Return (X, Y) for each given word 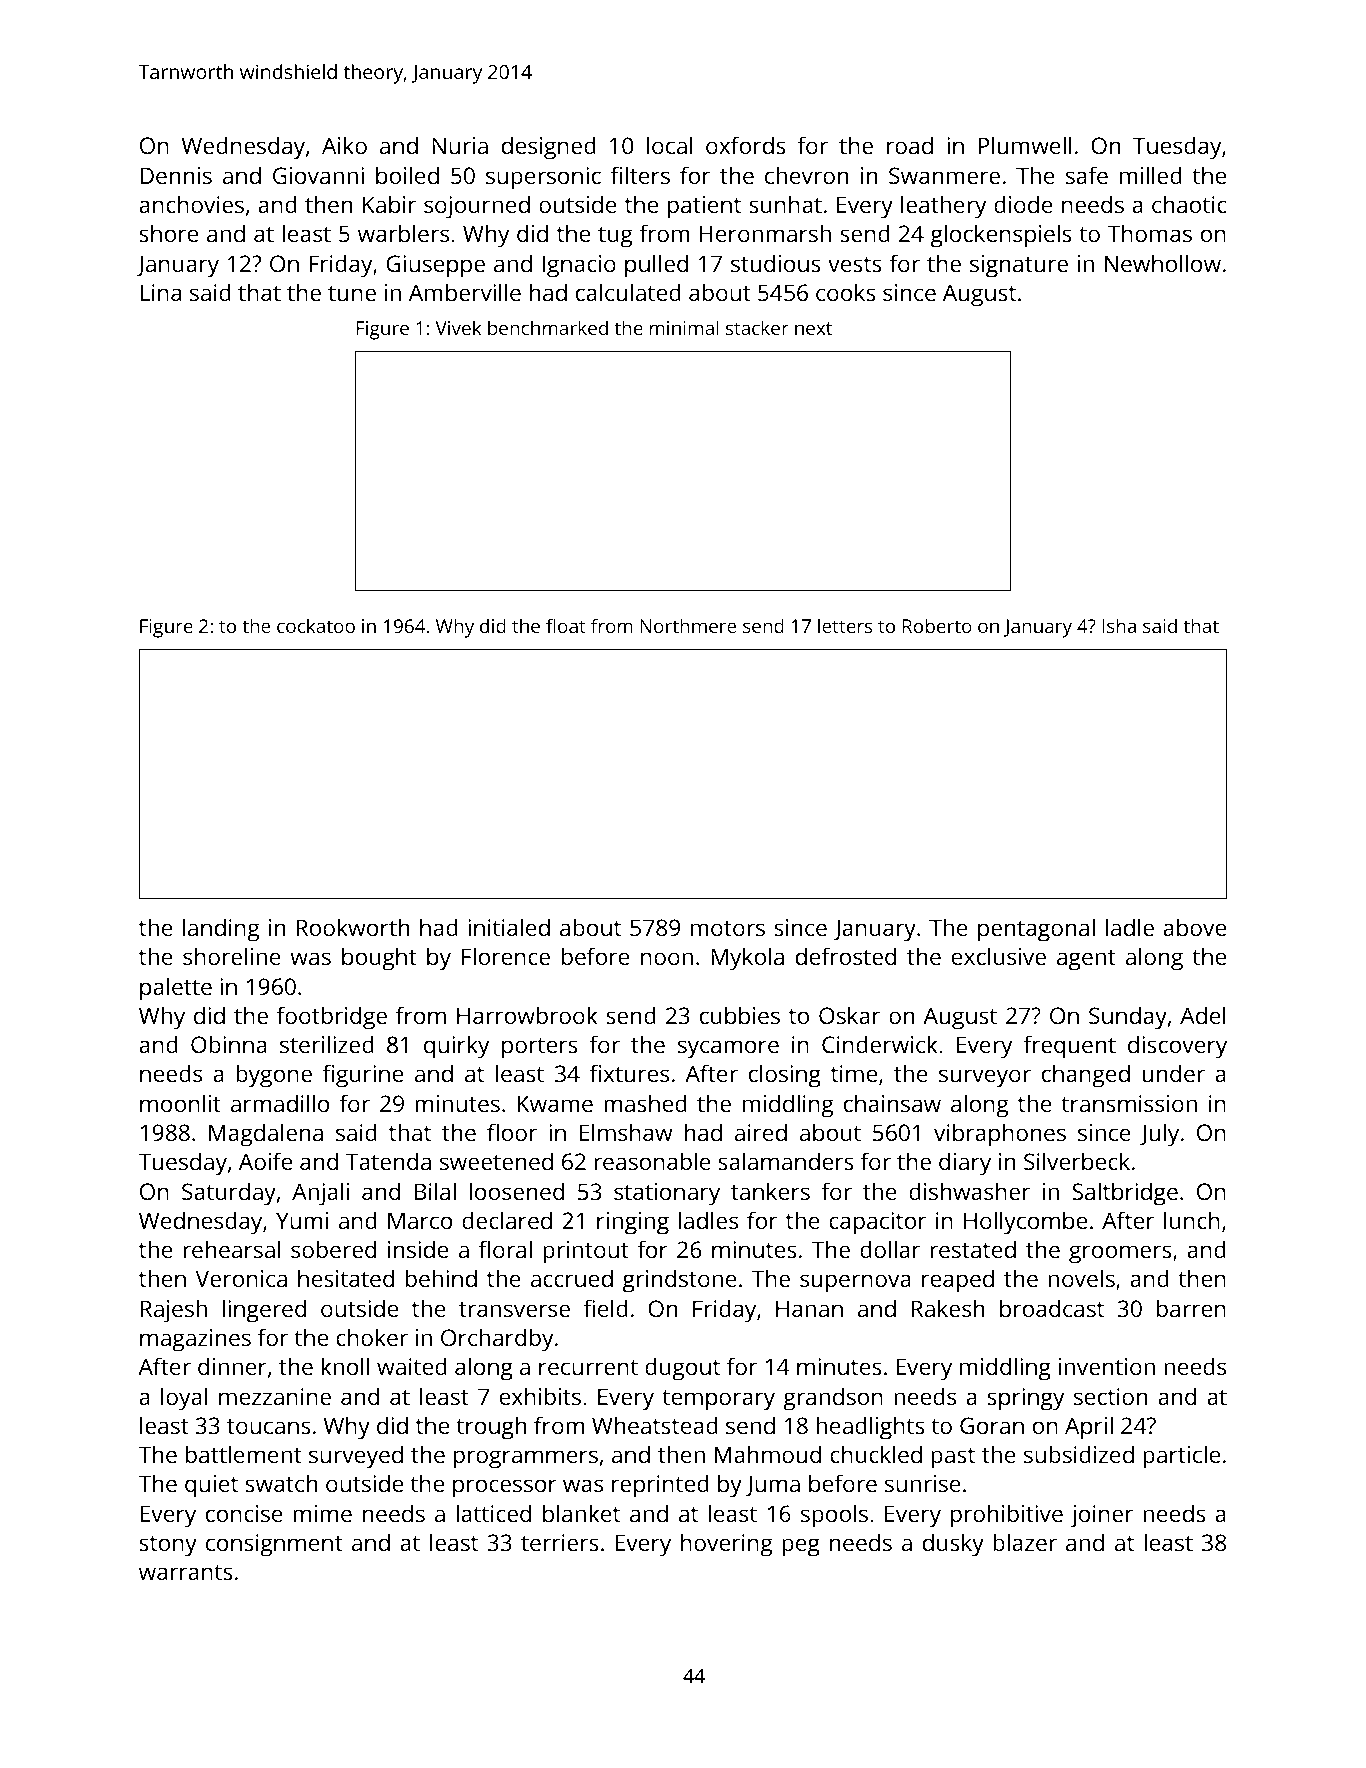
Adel (1203, 1015)
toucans (269, 1426)
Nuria (460, 145)
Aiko (344, 145)
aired (761, 1132)
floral (505, 1249)
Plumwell (1025, 145)
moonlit (180, 1103)
